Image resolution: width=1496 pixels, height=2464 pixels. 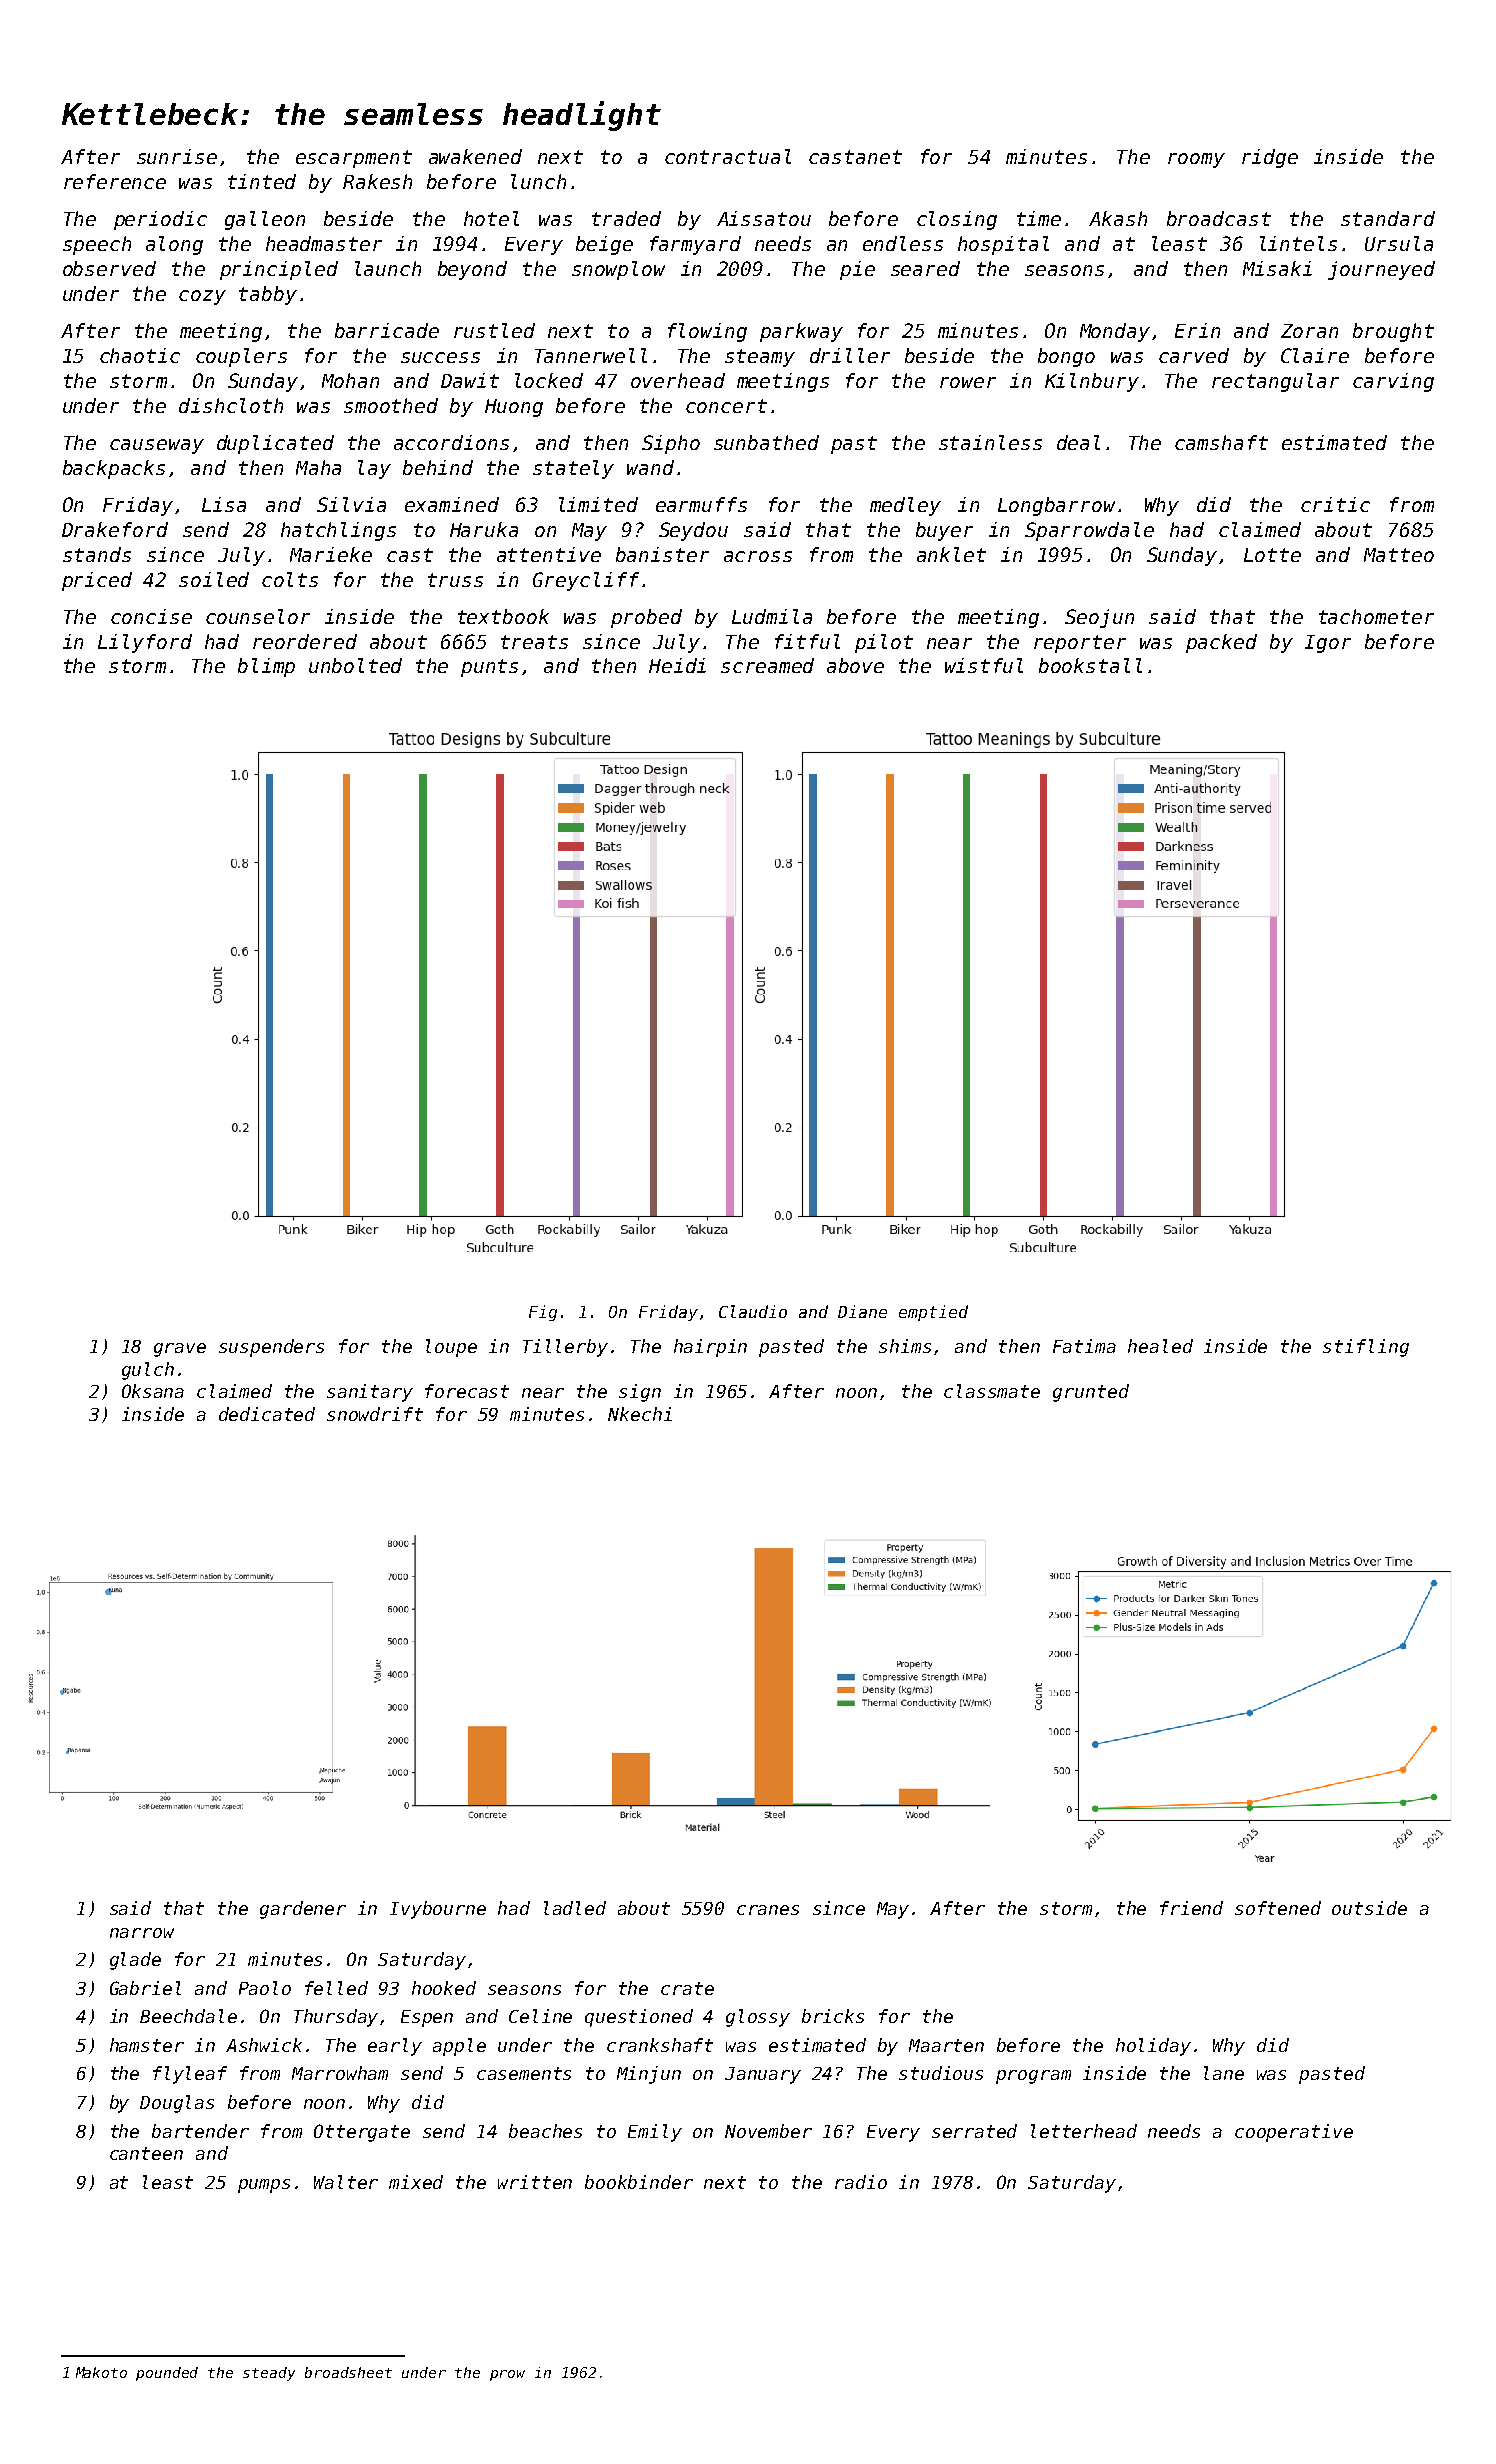 What do you see at coordinates (1091, 1393) in the screenshot?
I see `grunted` at bounding box center [1091, 1393].
